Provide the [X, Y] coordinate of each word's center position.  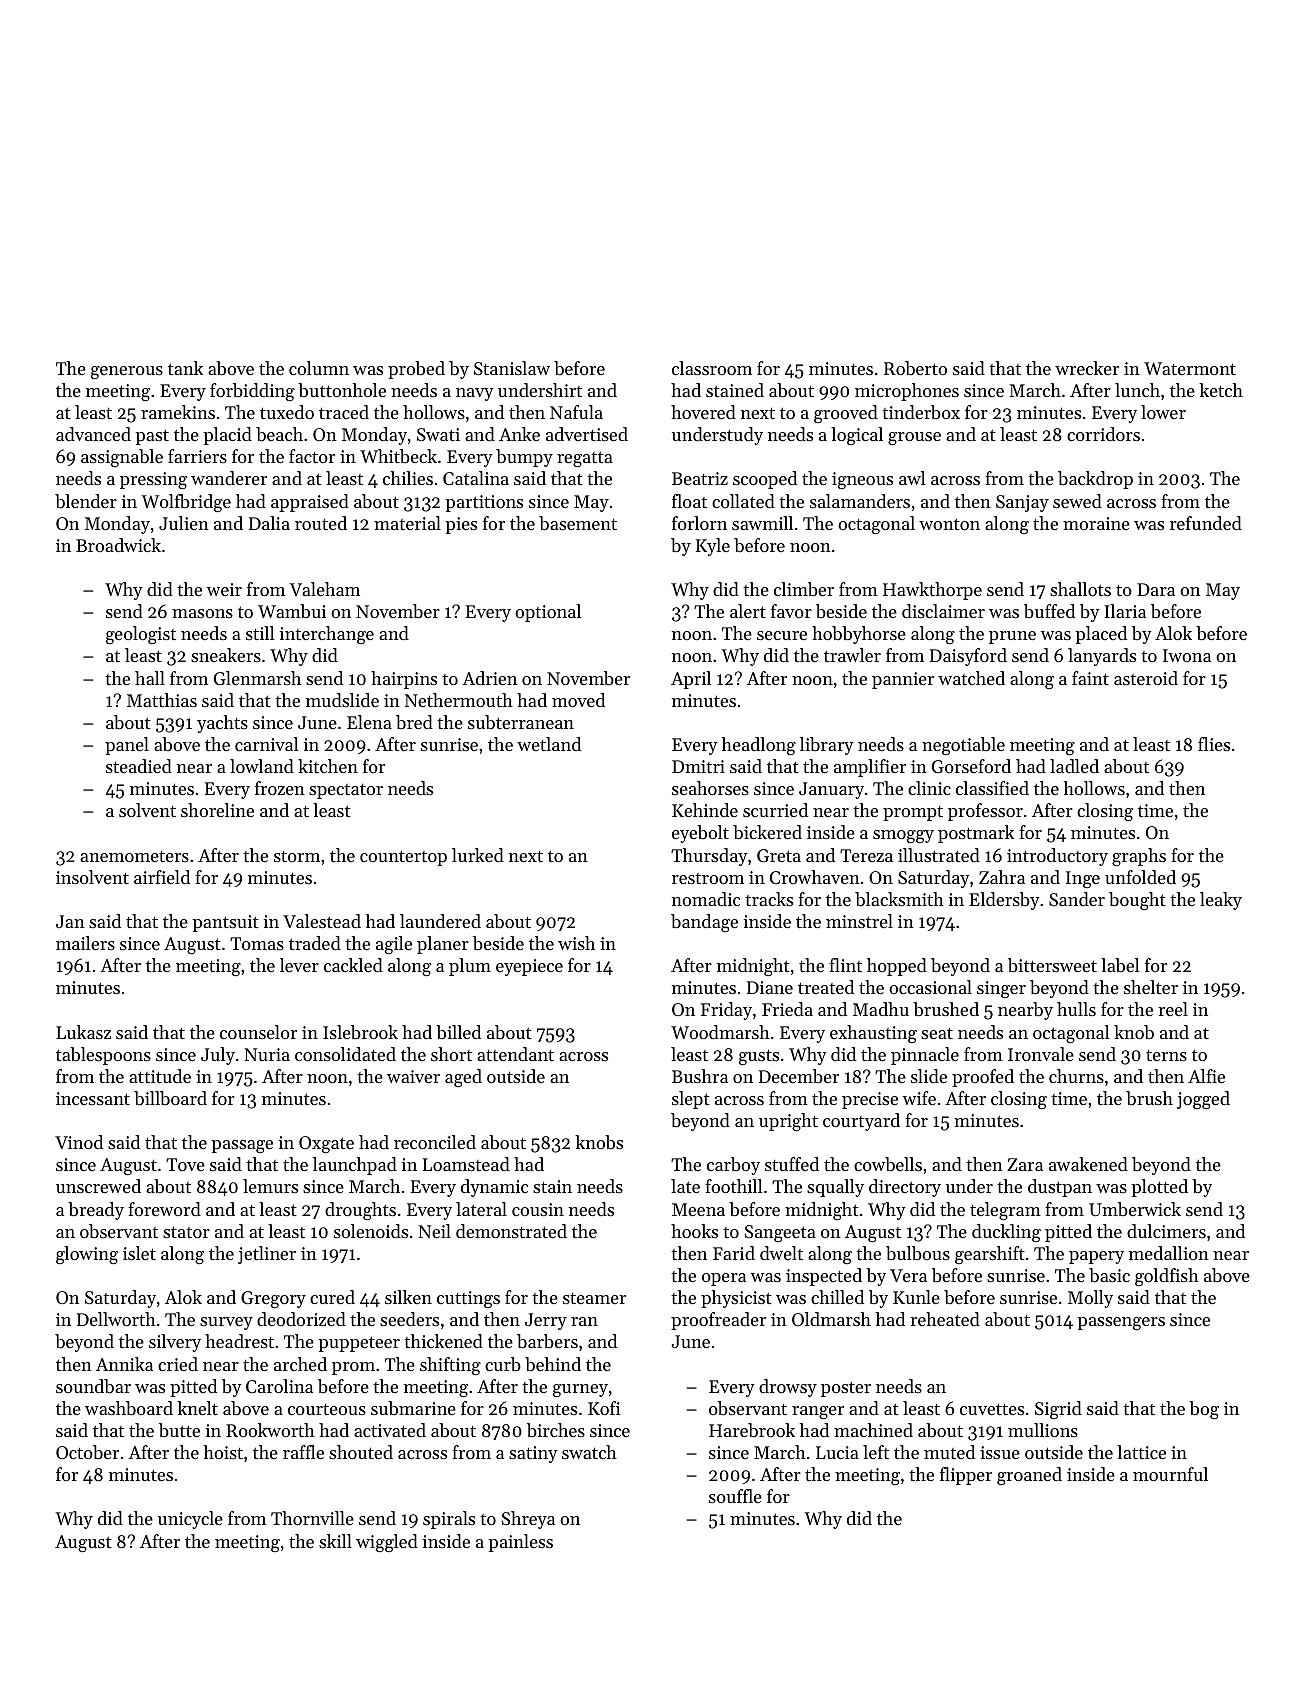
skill [335, 1541]
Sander [1077, 899]
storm [297, 856]
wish [576, 943]
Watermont [1190, 368]
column [319, 368]
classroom [712, 368]
